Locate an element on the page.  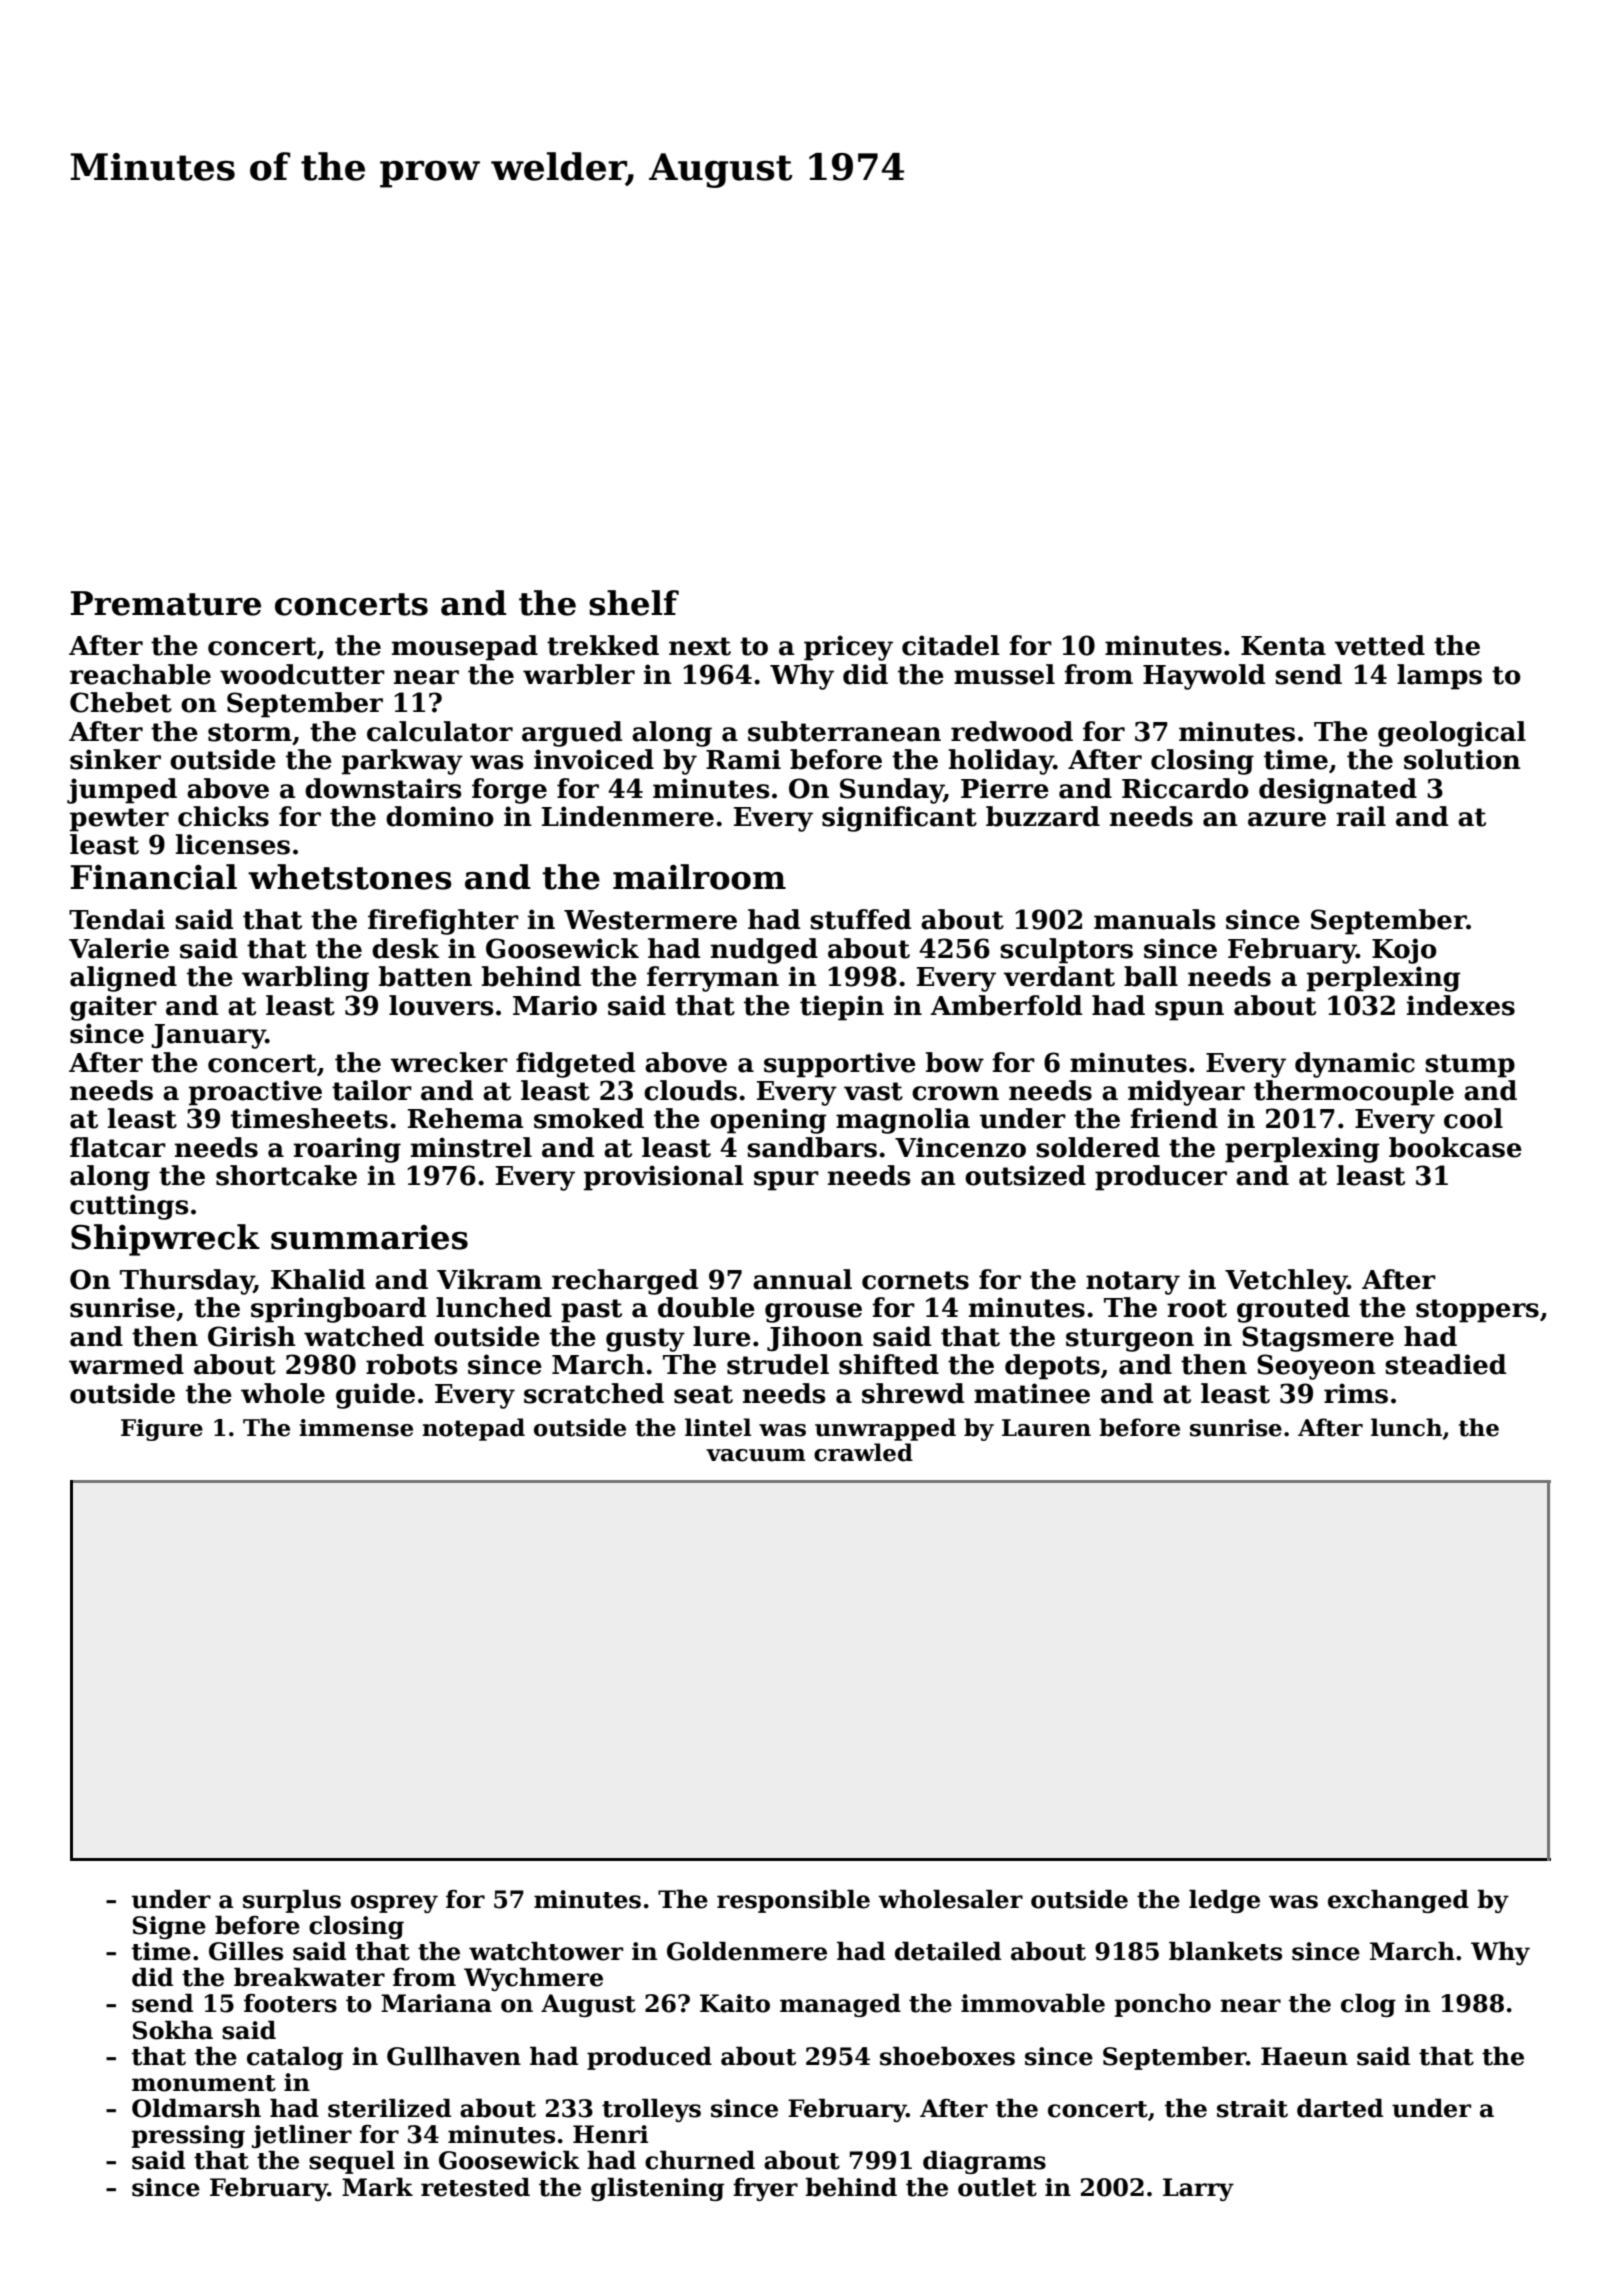
pressing is located at coordinates (188, 2136).
